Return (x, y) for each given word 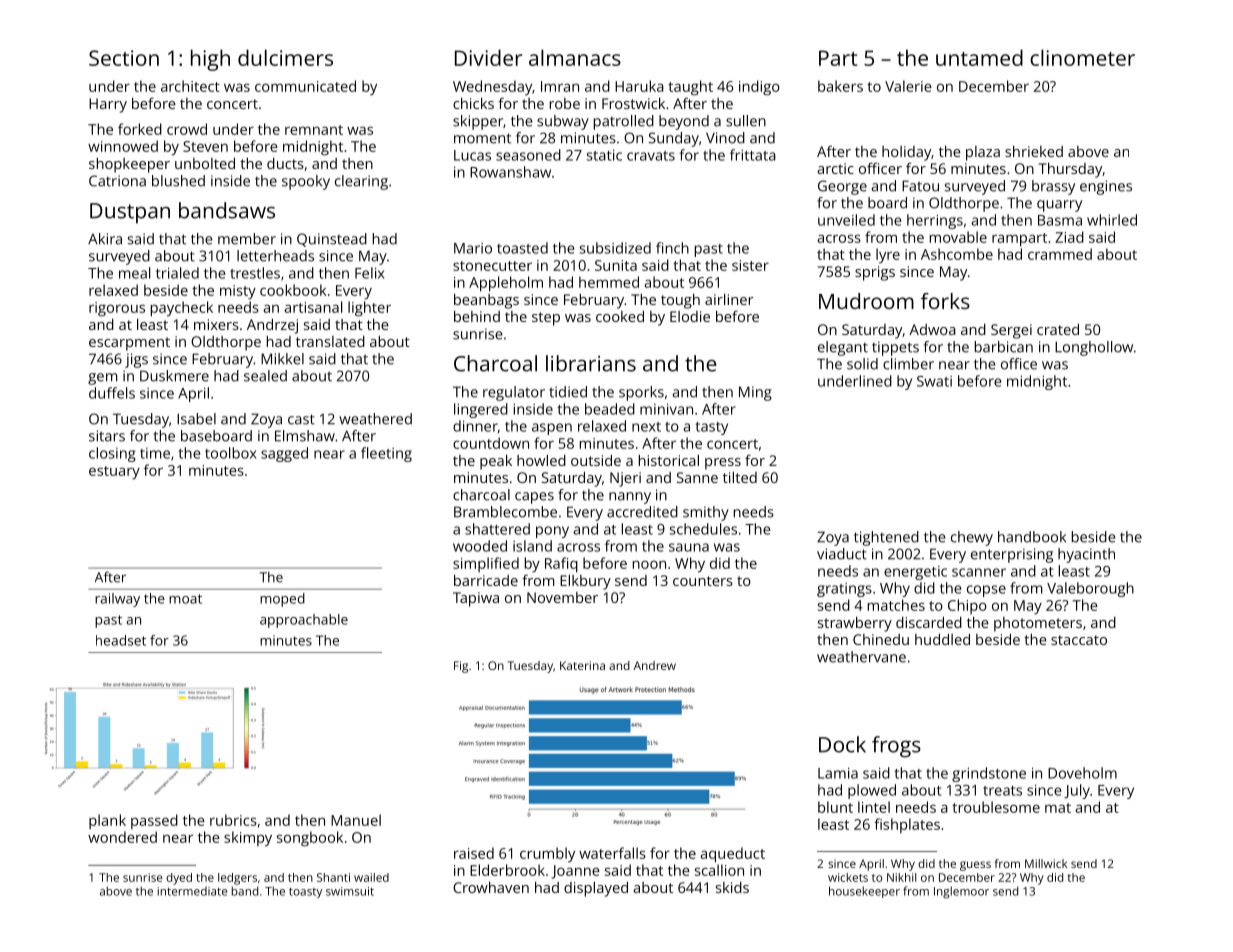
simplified (486, 564)
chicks (473, 103)
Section (124, 58)
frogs (896, 747)
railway (117, 600)
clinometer (1082, 57)
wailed (371, 877)
